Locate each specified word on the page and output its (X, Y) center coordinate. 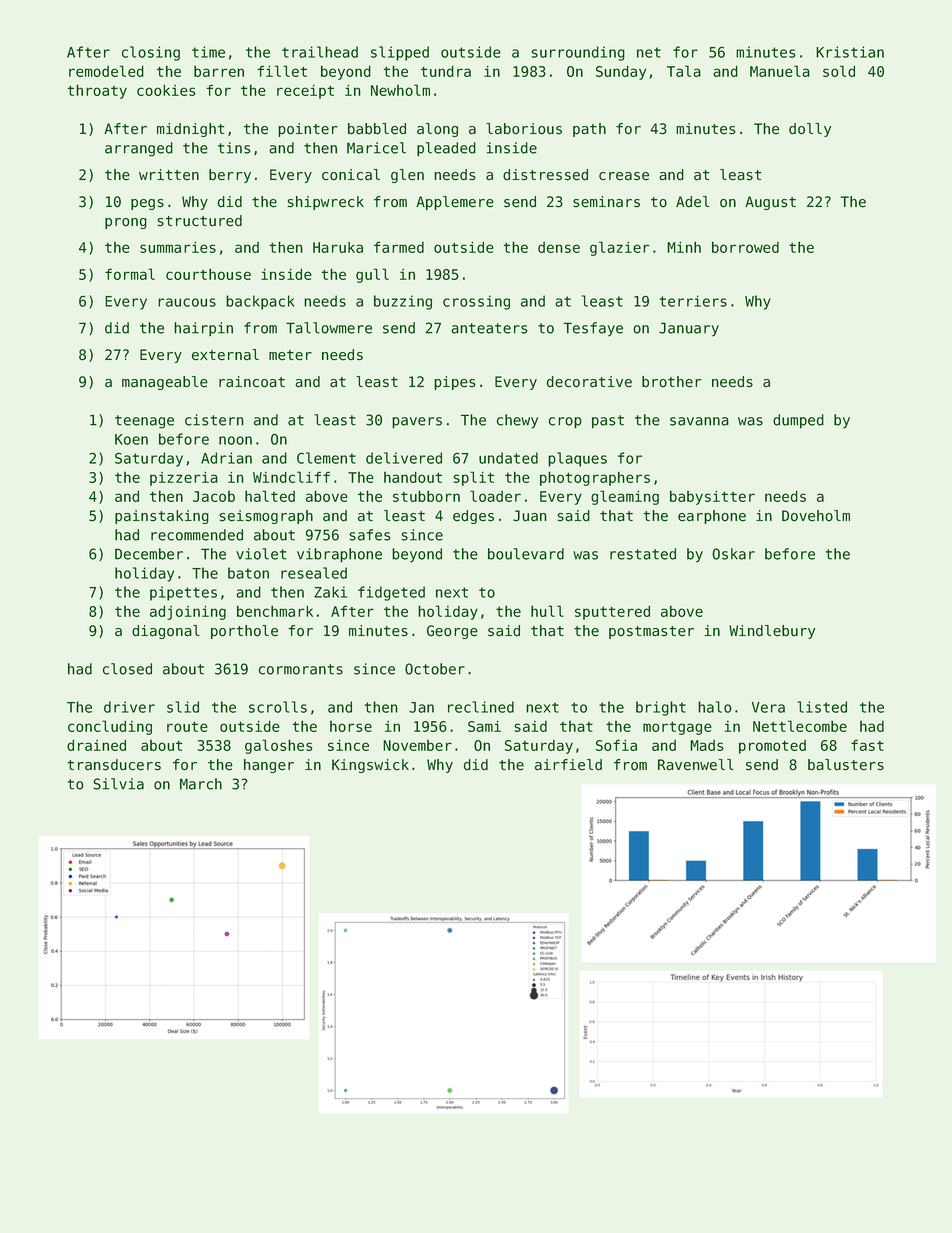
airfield (568, 765)
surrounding (578, 53)
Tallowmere (329, 328)
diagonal (166, 632)
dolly (810, 130)
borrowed (745, 247)
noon (235, 440)
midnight (191, 130)
